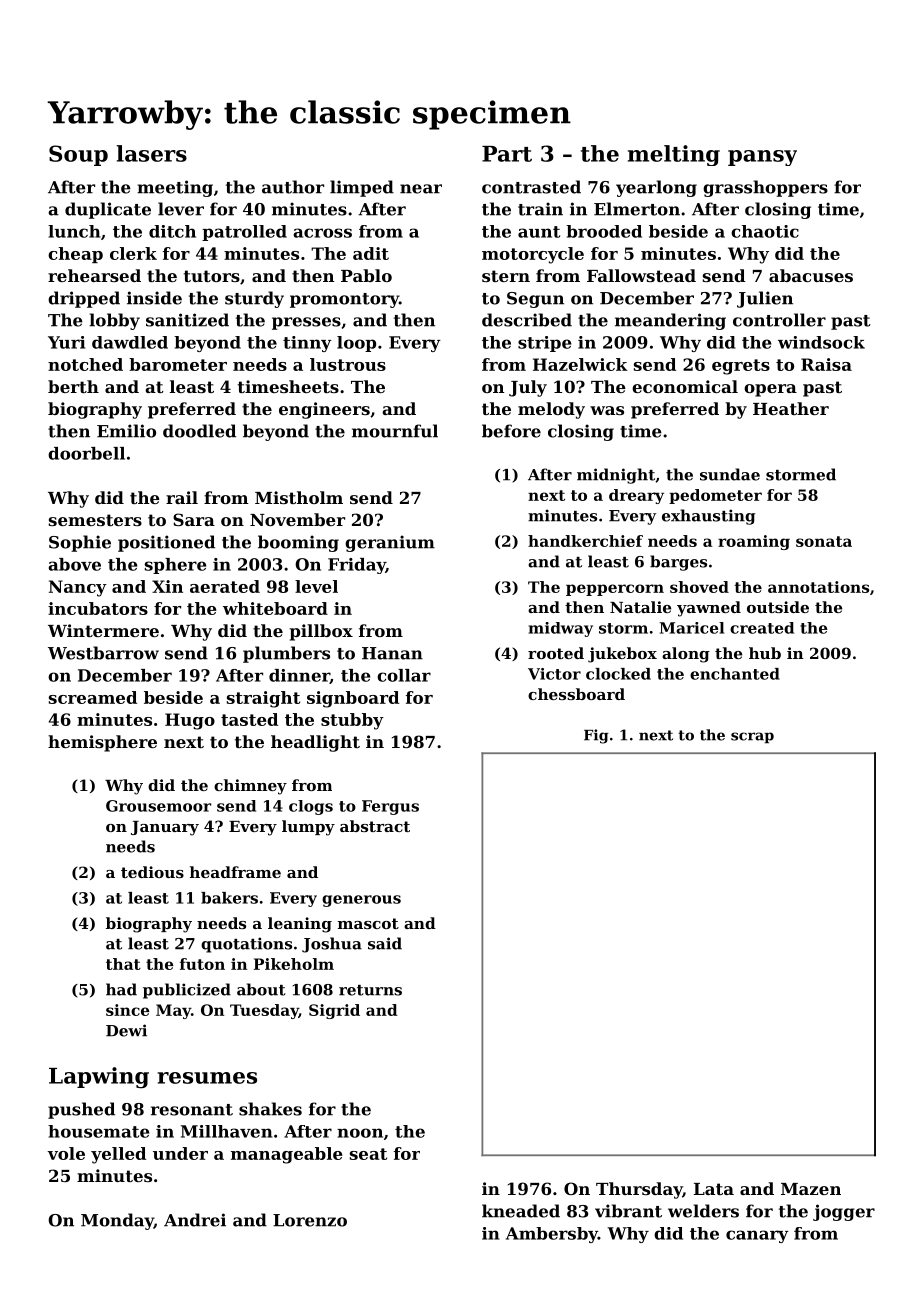 This screenshot has height=1314, width=924. I want to click on stripe, so click(544, 344).
